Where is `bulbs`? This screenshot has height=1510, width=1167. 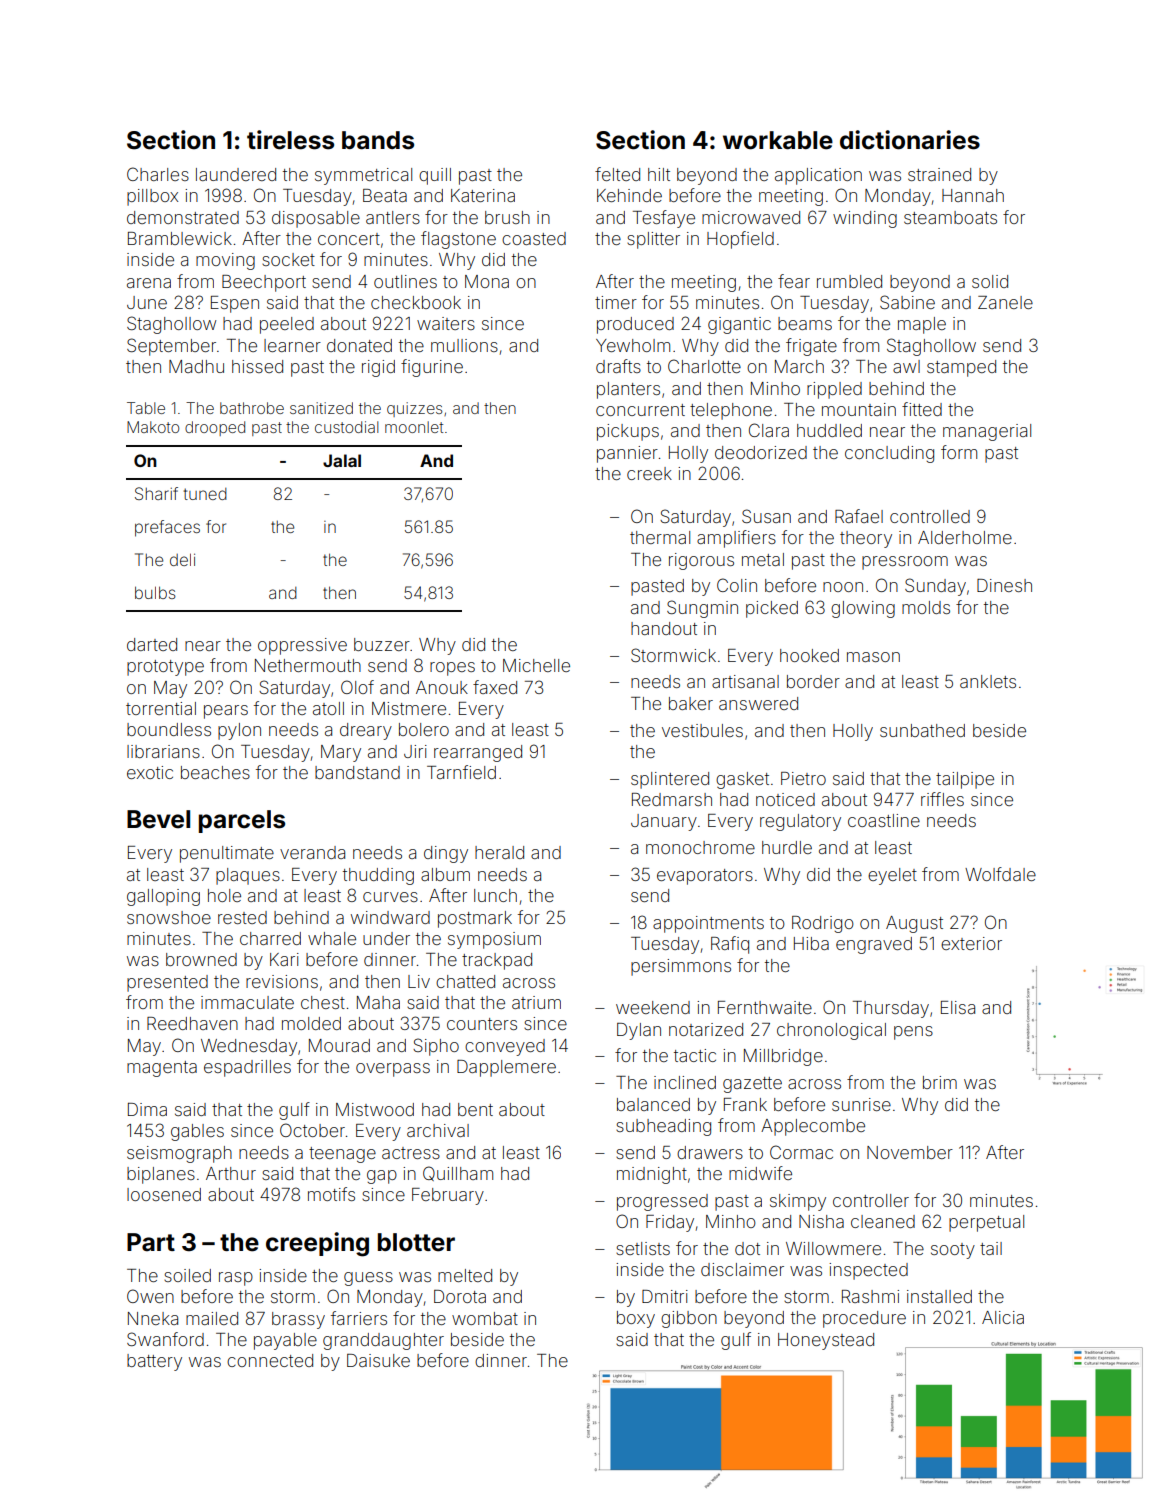
bulbs is located at coordinates (155, 592).
